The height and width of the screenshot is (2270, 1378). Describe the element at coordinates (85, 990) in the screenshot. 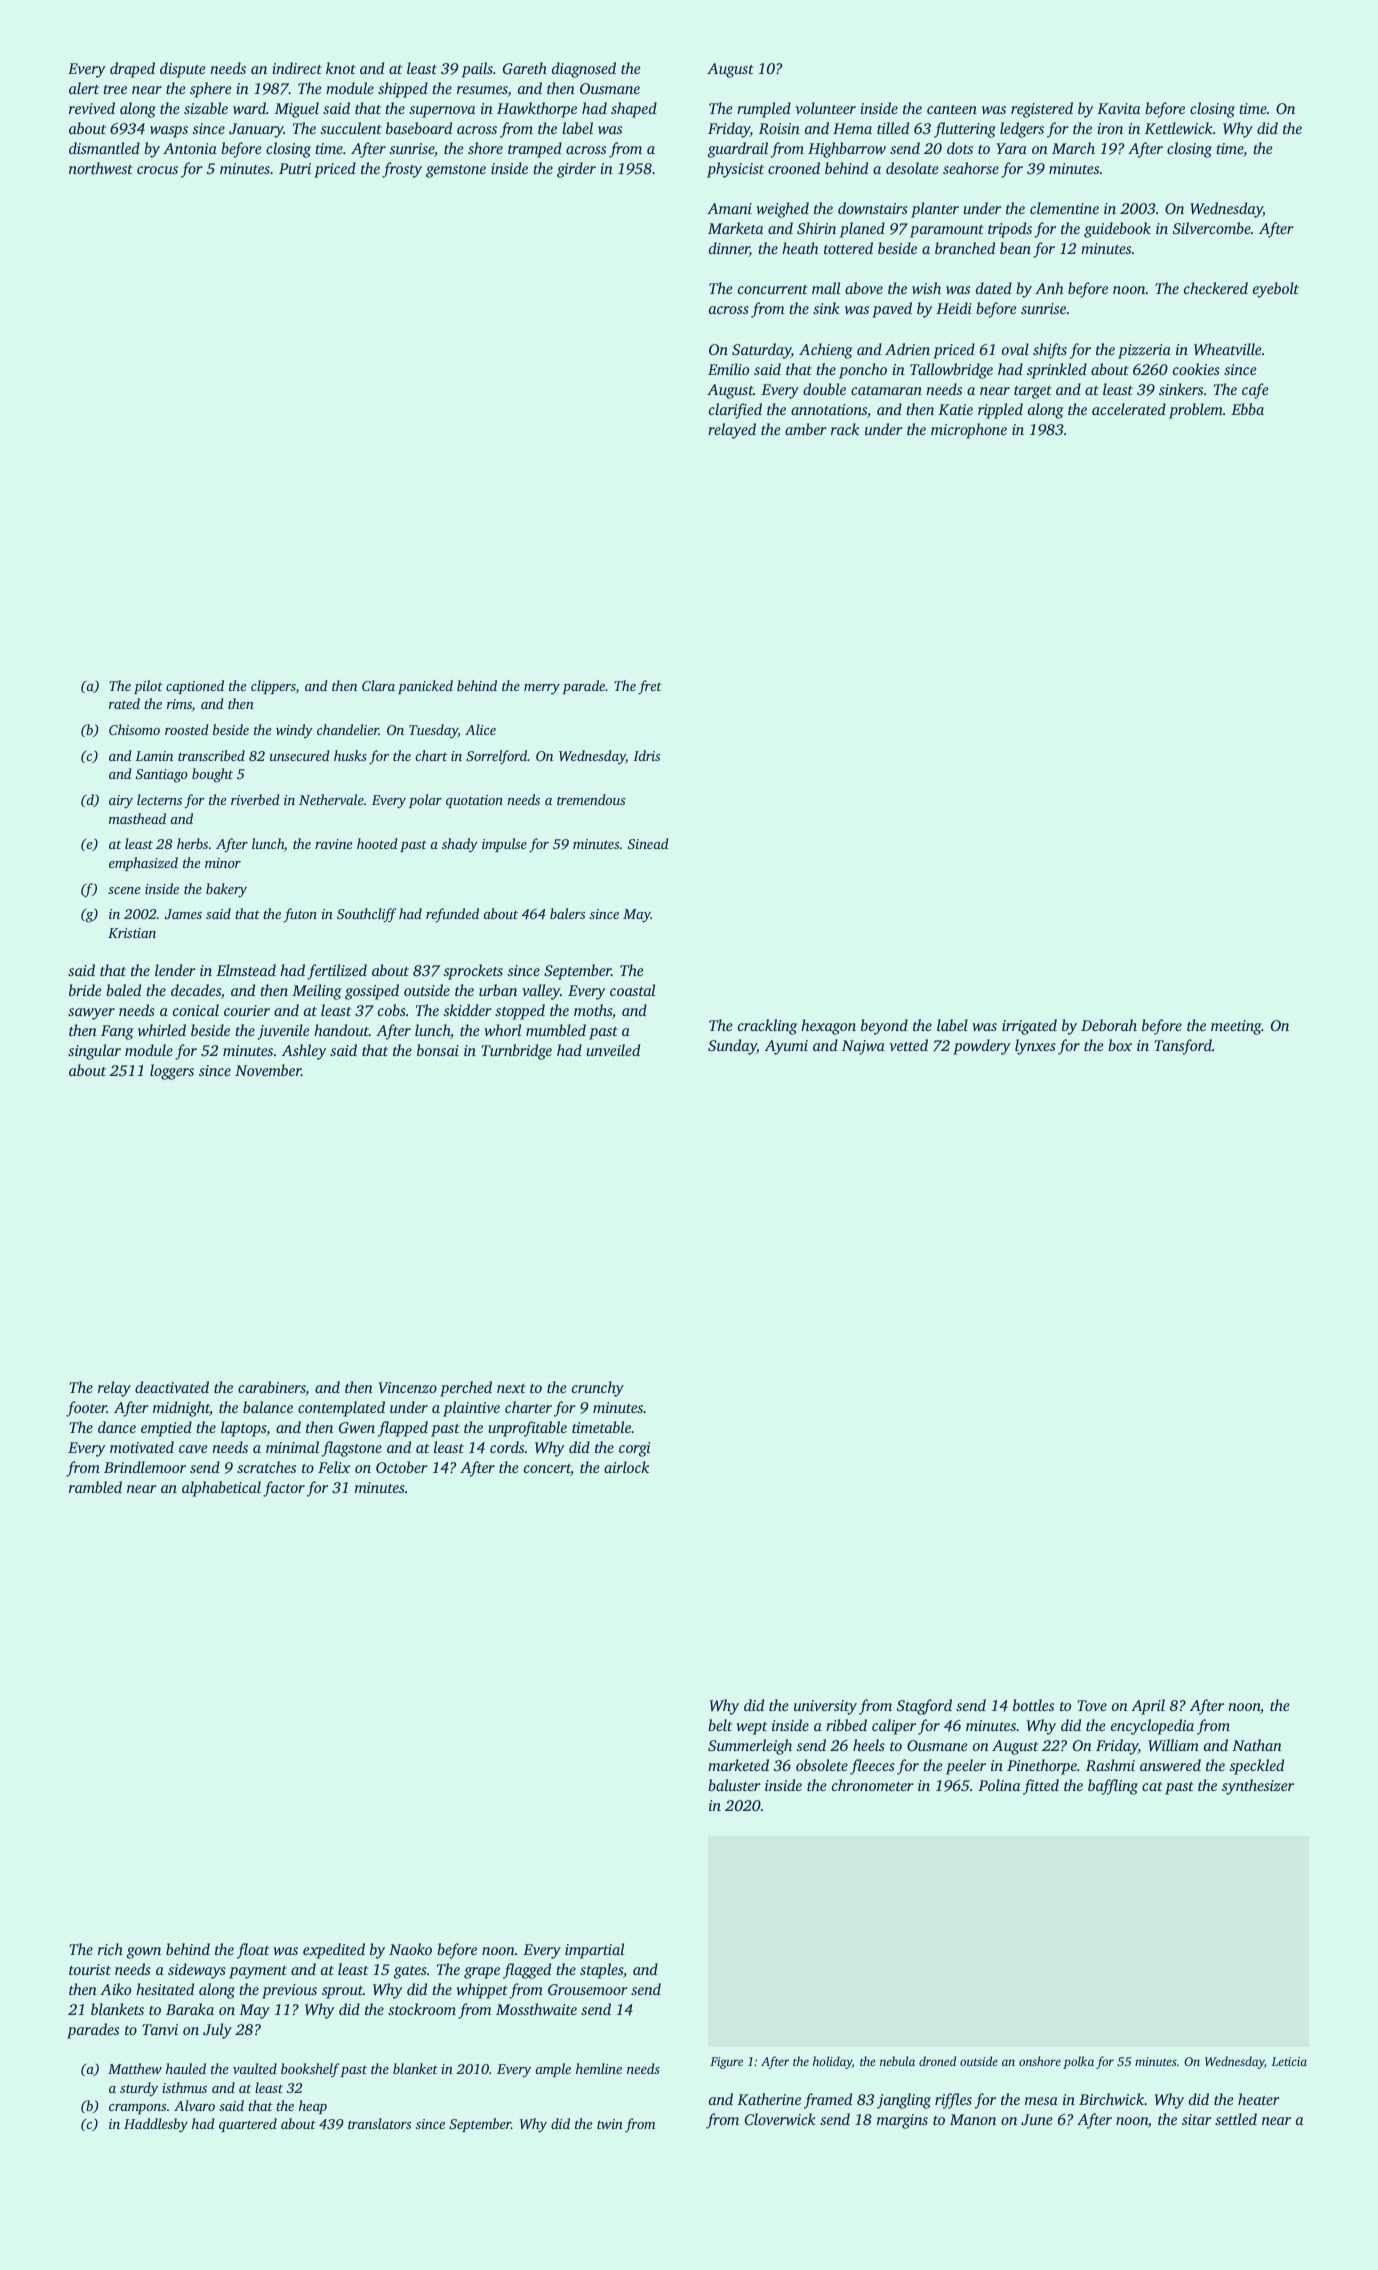

I see `bride` at that location.
